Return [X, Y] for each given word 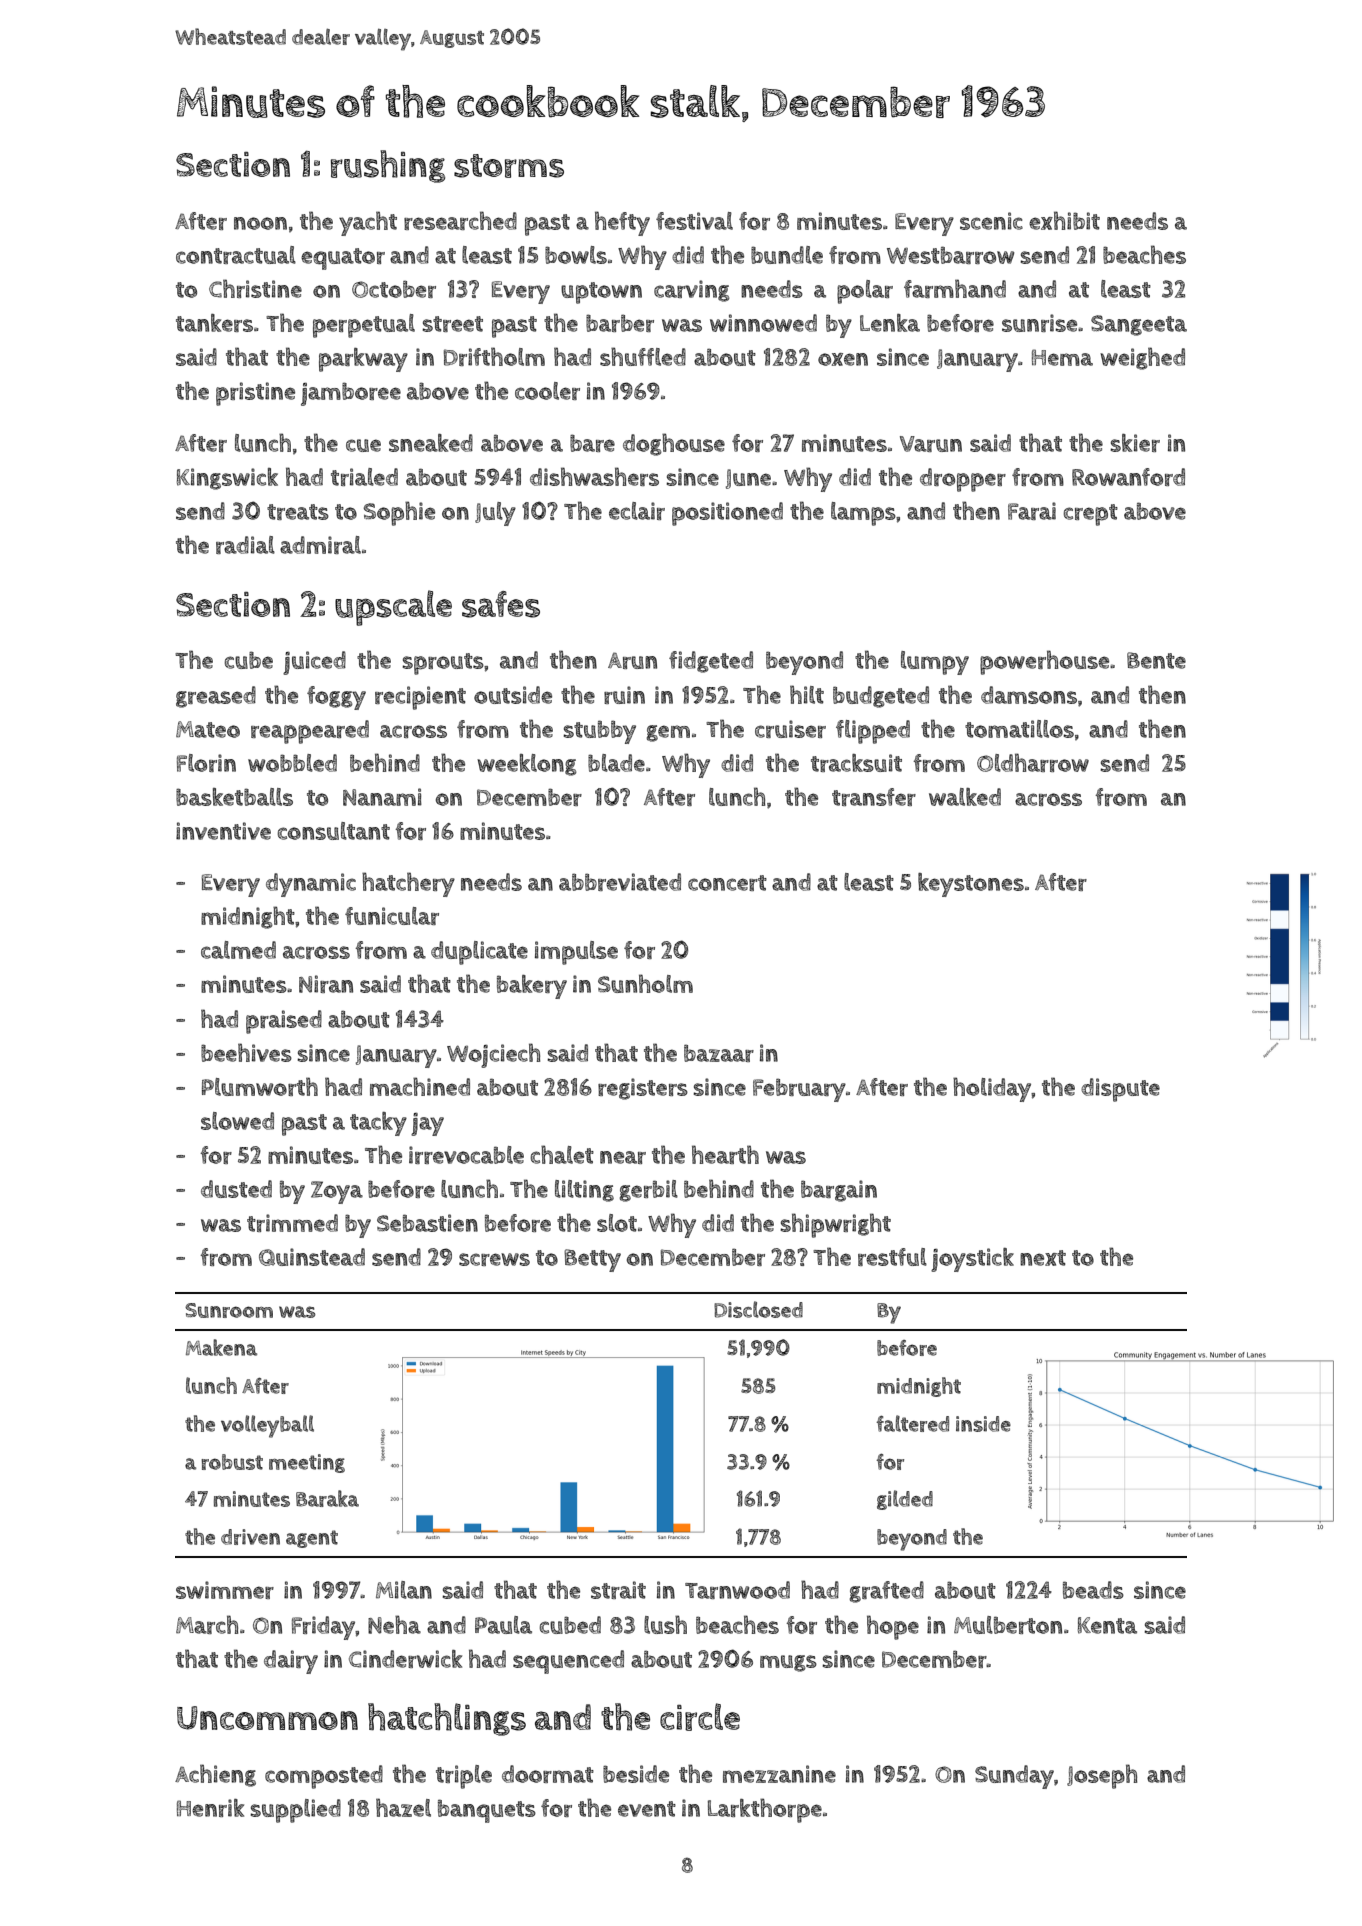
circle [700, 1717]
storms [509, 166]
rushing [388, 166]
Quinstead [312, 1257]
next [1043, 1258]
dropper [963, 480]
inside [983, 1424]
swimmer [225, 1590]
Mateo [208, 729]
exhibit [1064, 220]
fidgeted [711, 662]
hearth [725, 1154]
